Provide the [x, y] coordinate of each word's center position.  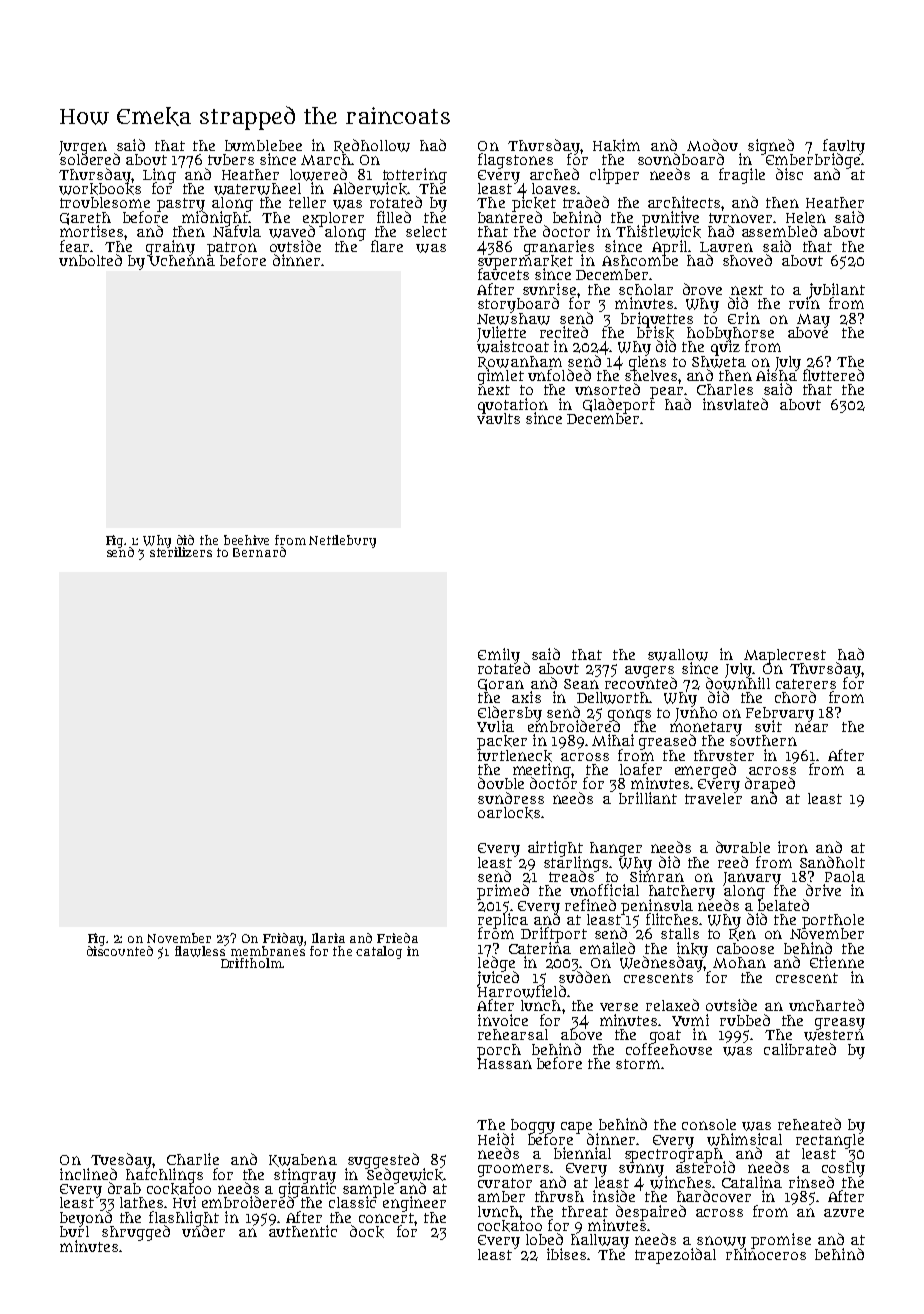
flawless [200, 951]
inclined [88, 1174]
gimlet [501, 377]
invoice [503, 1020]
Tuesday [121, 1160]
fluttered [833, 375]
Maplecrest [785, 656]
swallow [678, 655]
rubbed [745, 1020]
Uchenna [181, 260]
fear [74, 246]
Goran [501, 685]
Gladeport [619, 406]
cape [576, 1127]
